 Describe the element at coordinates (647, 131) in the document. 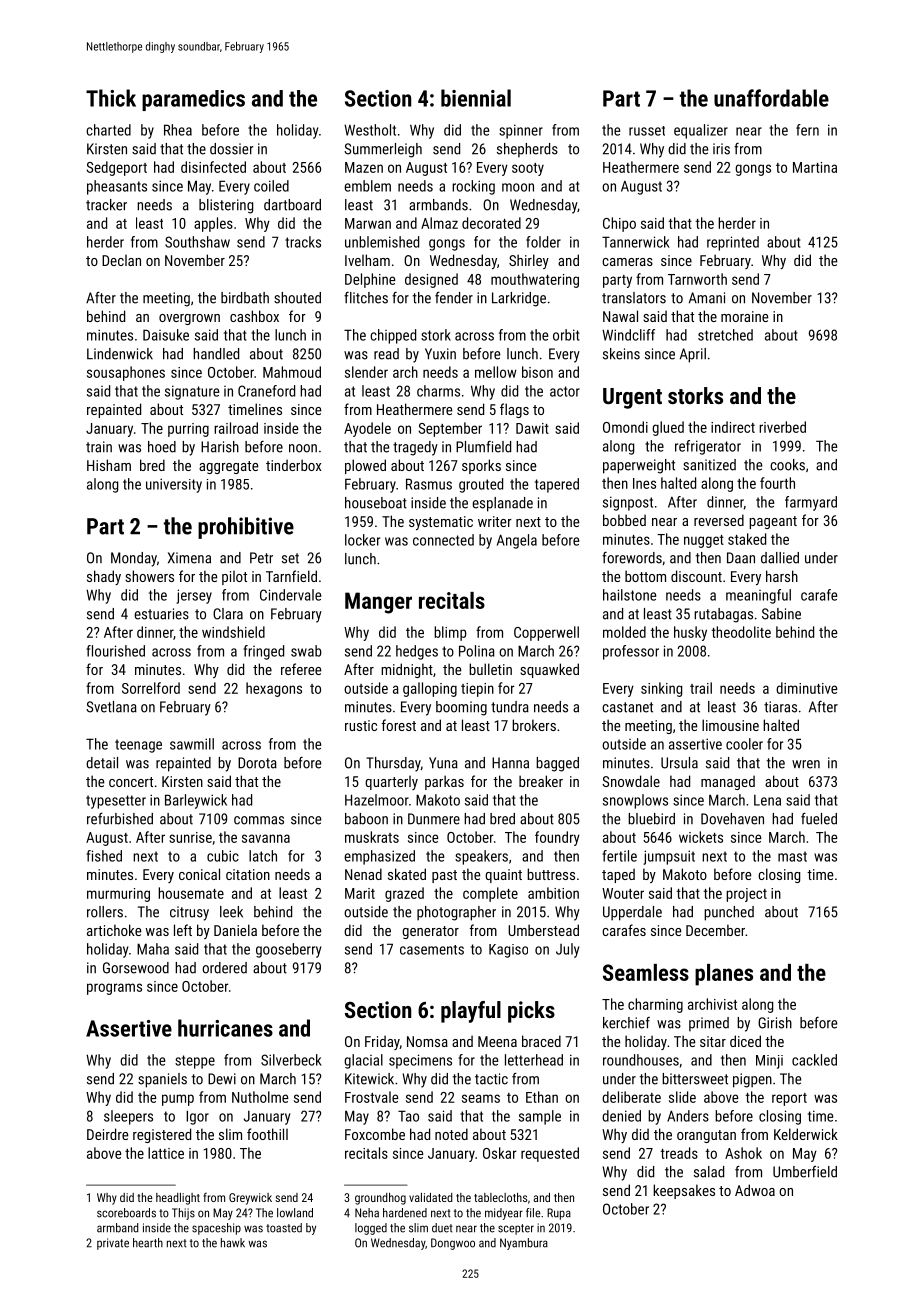

I see `russet` at that location.
